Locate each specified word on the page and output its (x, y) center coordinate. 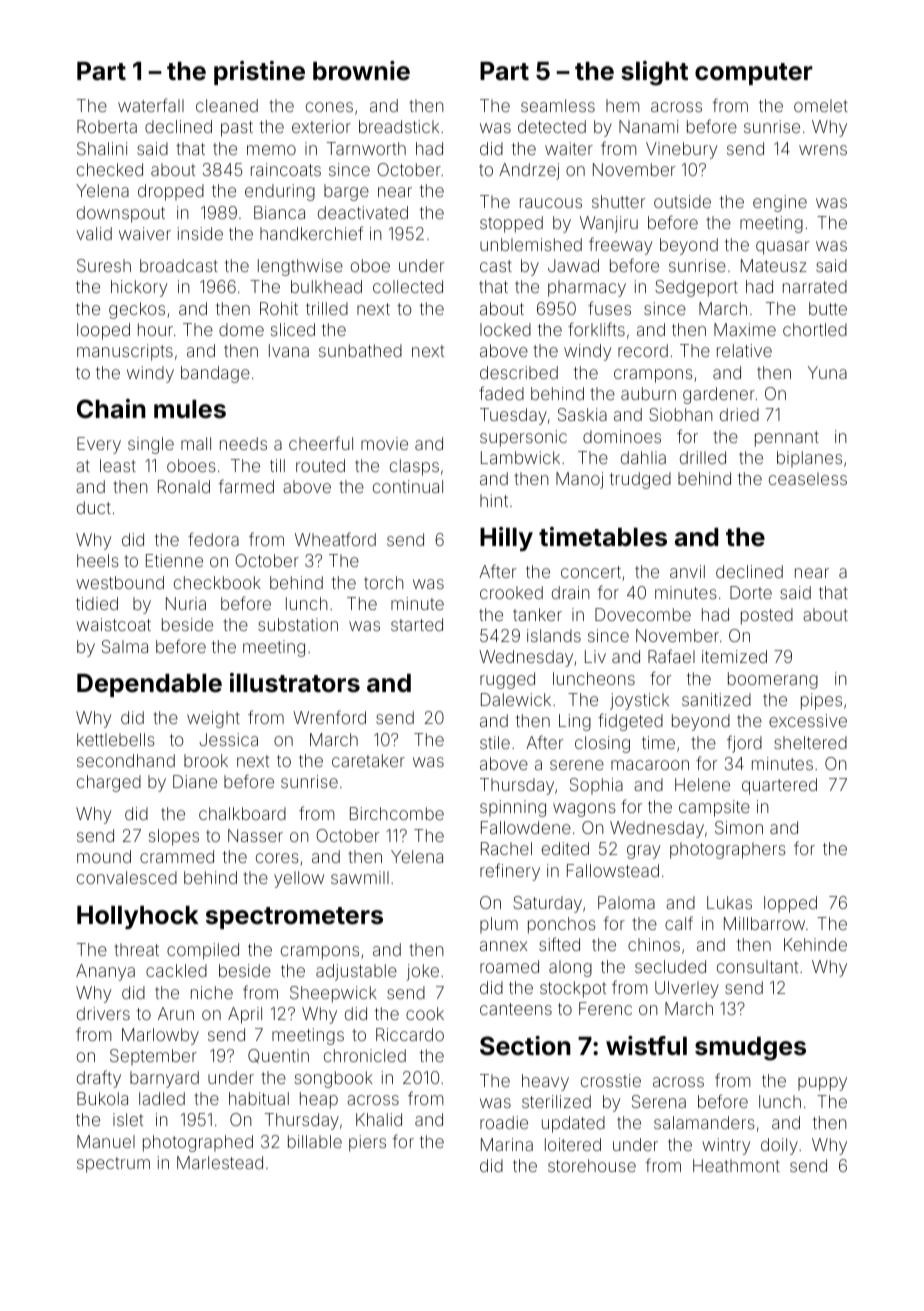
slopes (174, 837)
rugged (507, 680)
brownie (361, 71)
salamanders (704, 1122)
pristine (259, 73)
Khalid (379, 1119)
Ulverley (687, 989)
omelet (821, 105)
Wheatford (335, 539)
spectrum (113, 1165)
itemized (734, 656)
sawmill (360, 877)
